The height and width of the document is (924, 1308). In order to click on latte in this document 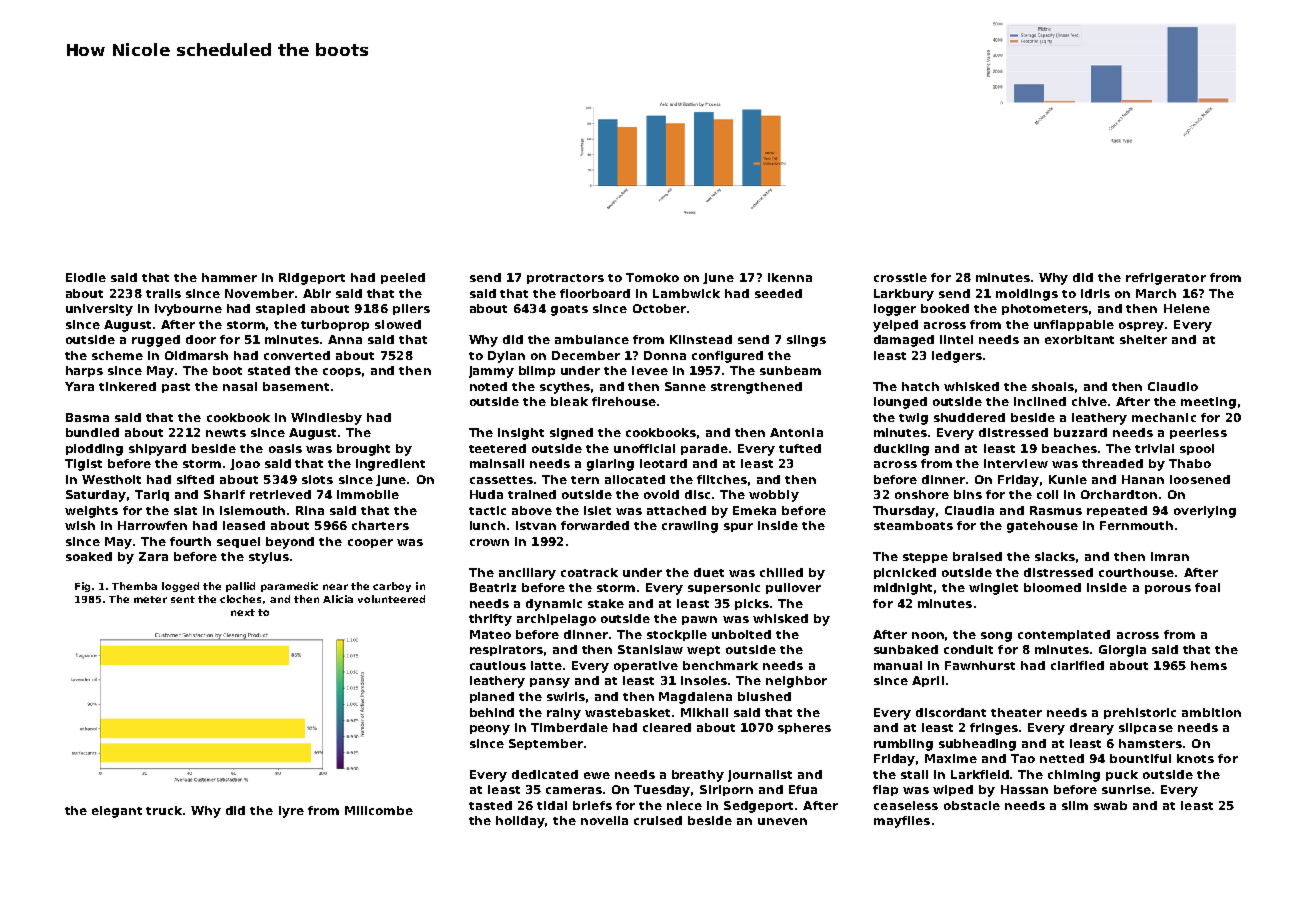, I will do `click(546, 665)`.
